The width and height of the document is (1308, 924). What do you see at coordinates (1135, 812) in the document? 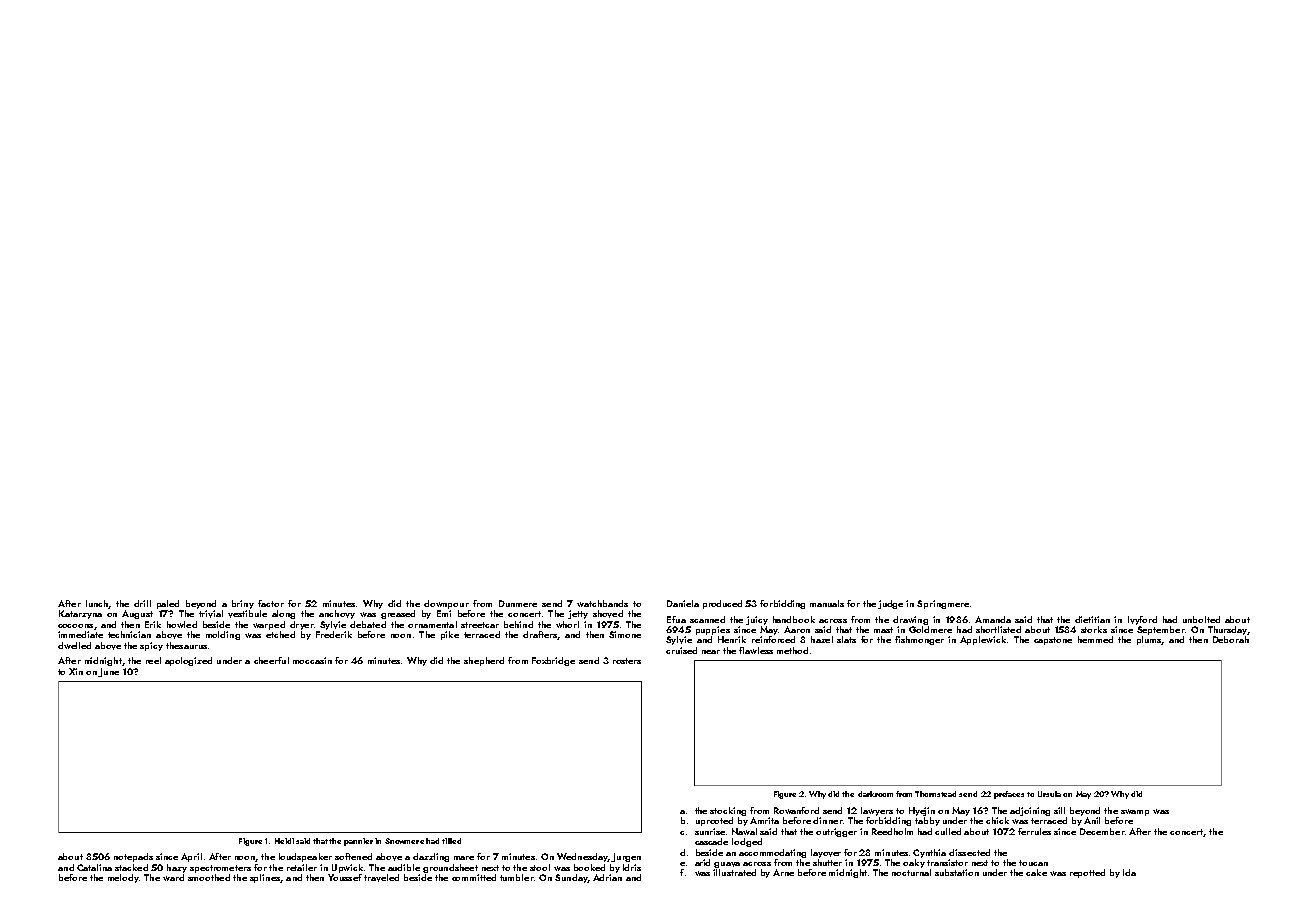
I see `swamp` at bounding box center [1135, 812].
